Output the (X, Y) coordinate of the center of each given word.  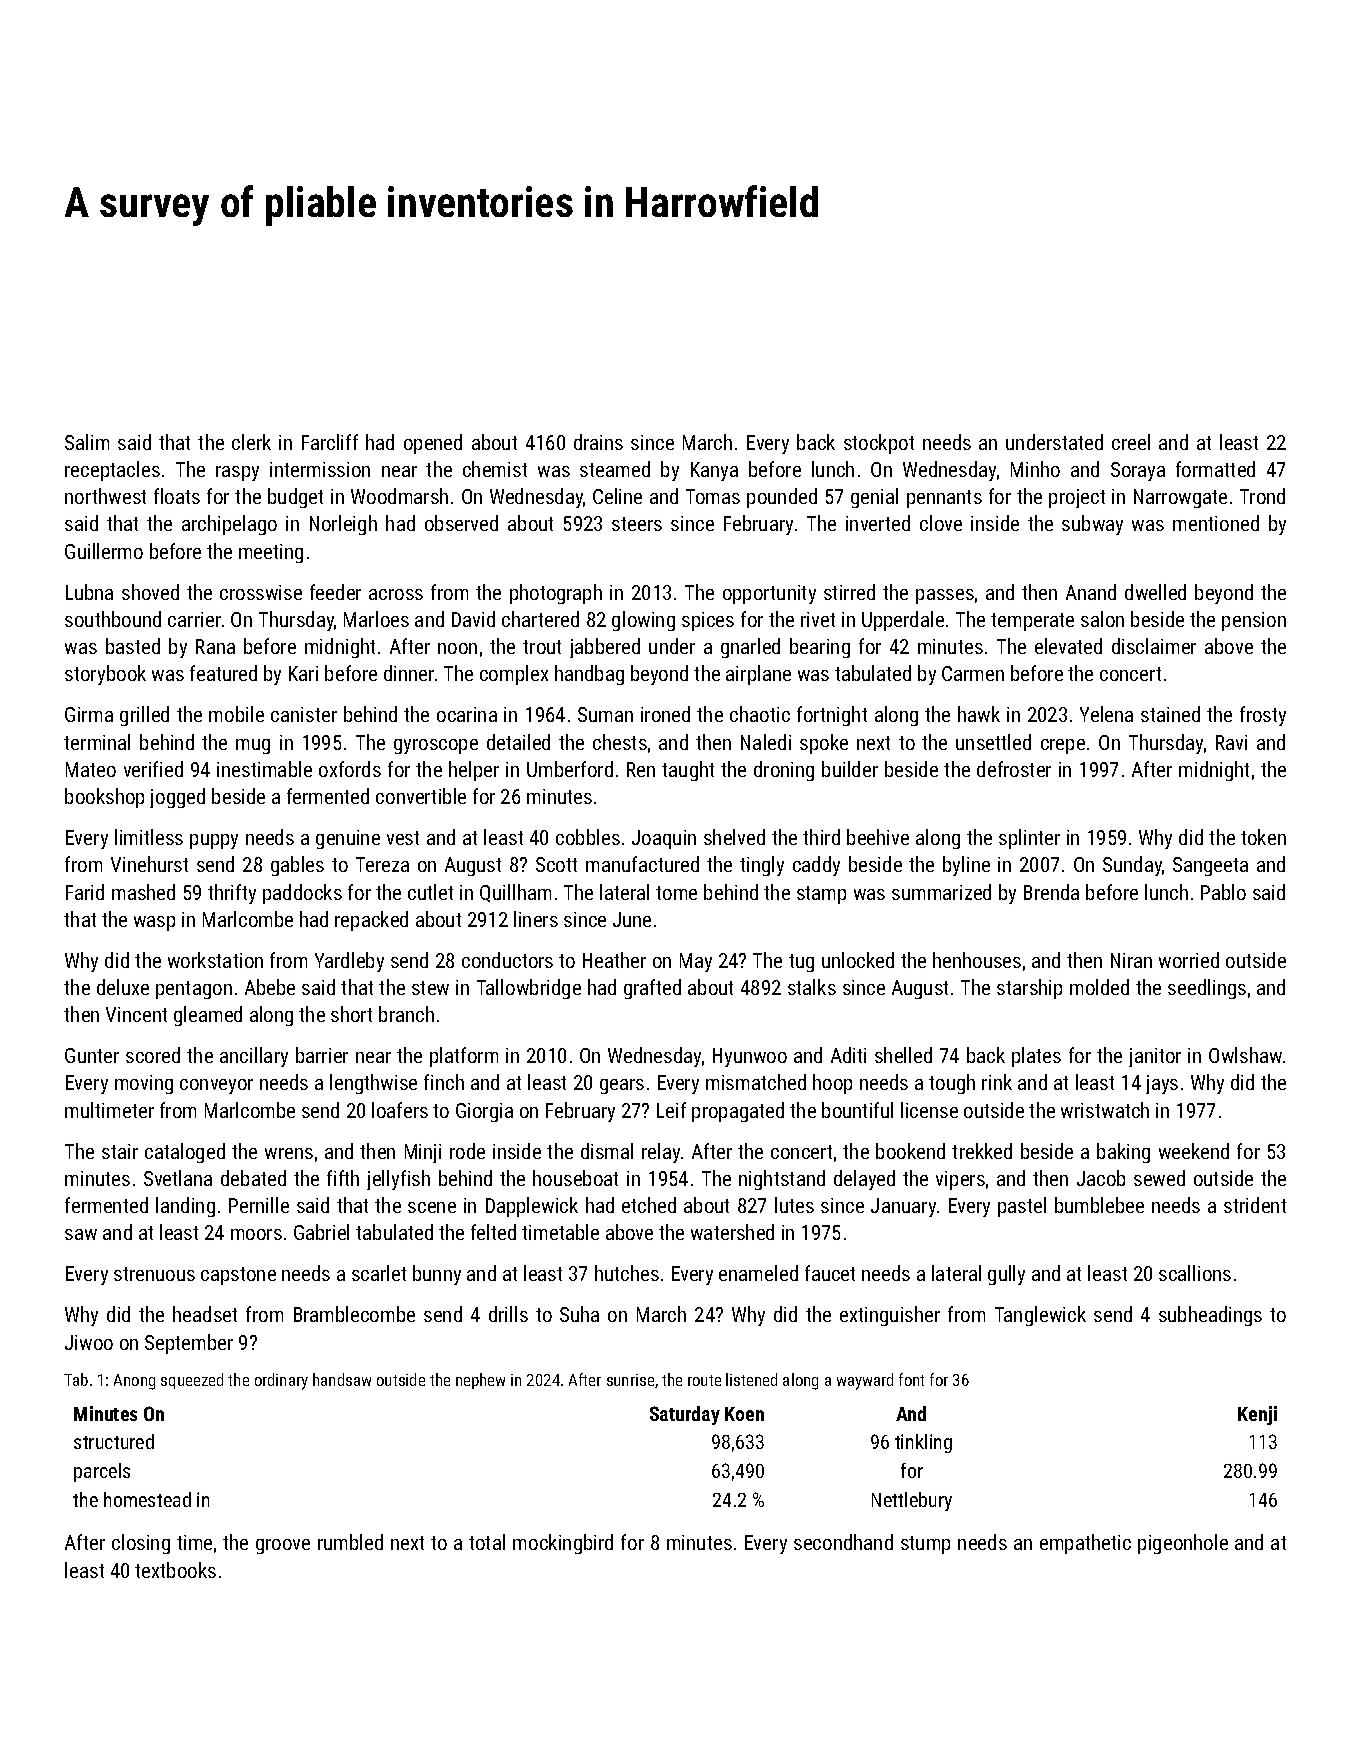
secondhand (843, 1542)
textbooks (175, 1570)
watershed (732, 1232)
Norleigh (343, 525)
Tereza (382, 864)
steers (637, 524)
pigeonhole (1183, 1544)
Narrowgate (1180, 498)
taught (688, 771)
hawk (979, 714)
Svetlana (178, 1178)
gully (1006, 1275)
